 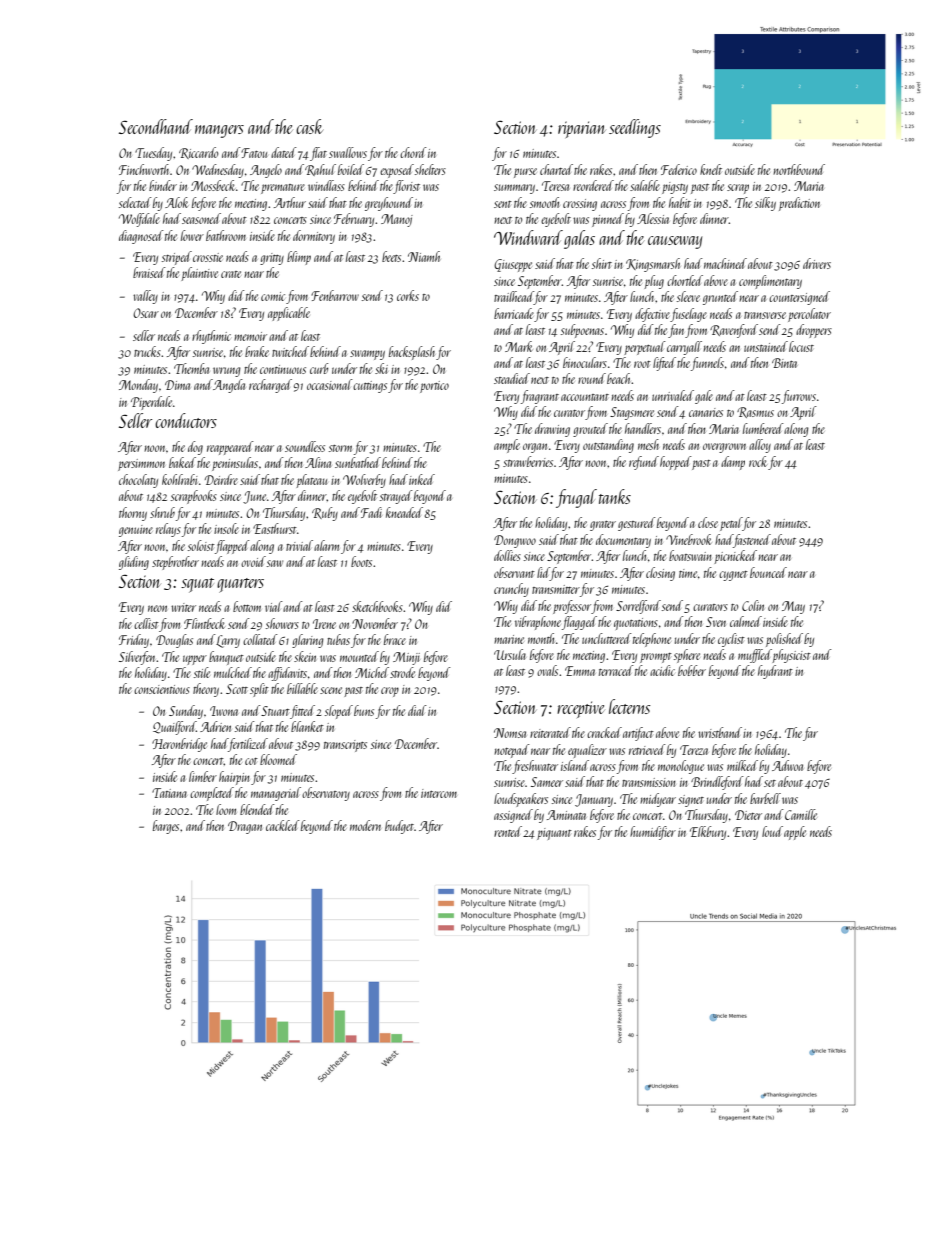 What do you see at coordinates (175, 563) in the screenshot?
I see `stepbrother` at bounding box center [175, 563].
